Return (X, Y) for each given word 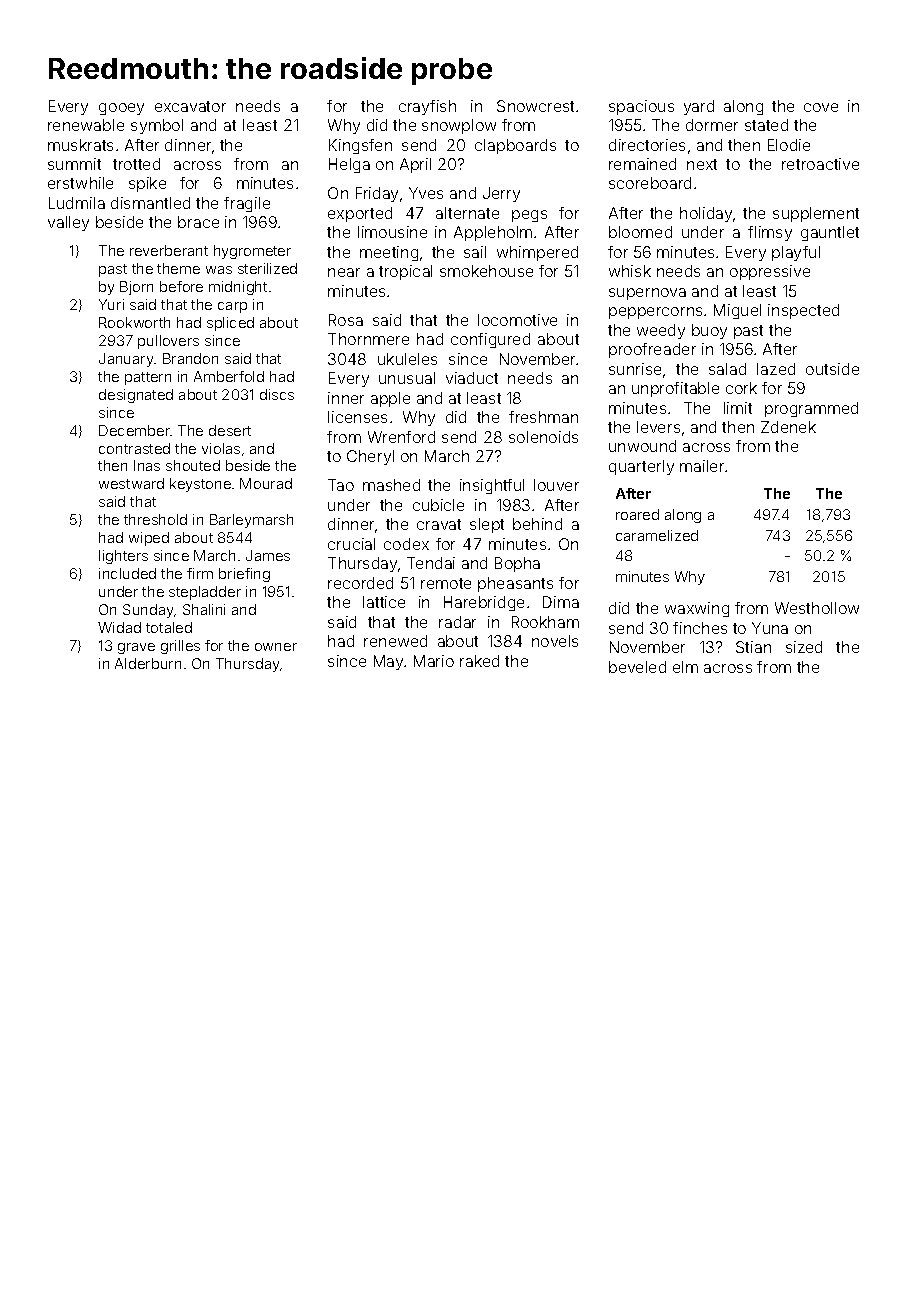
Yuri (111, 304)
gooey (121, 109)
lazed (776, 369)
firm (200, 573)
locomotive (517, 320)
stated (766, 125)
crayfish (427, 107)
